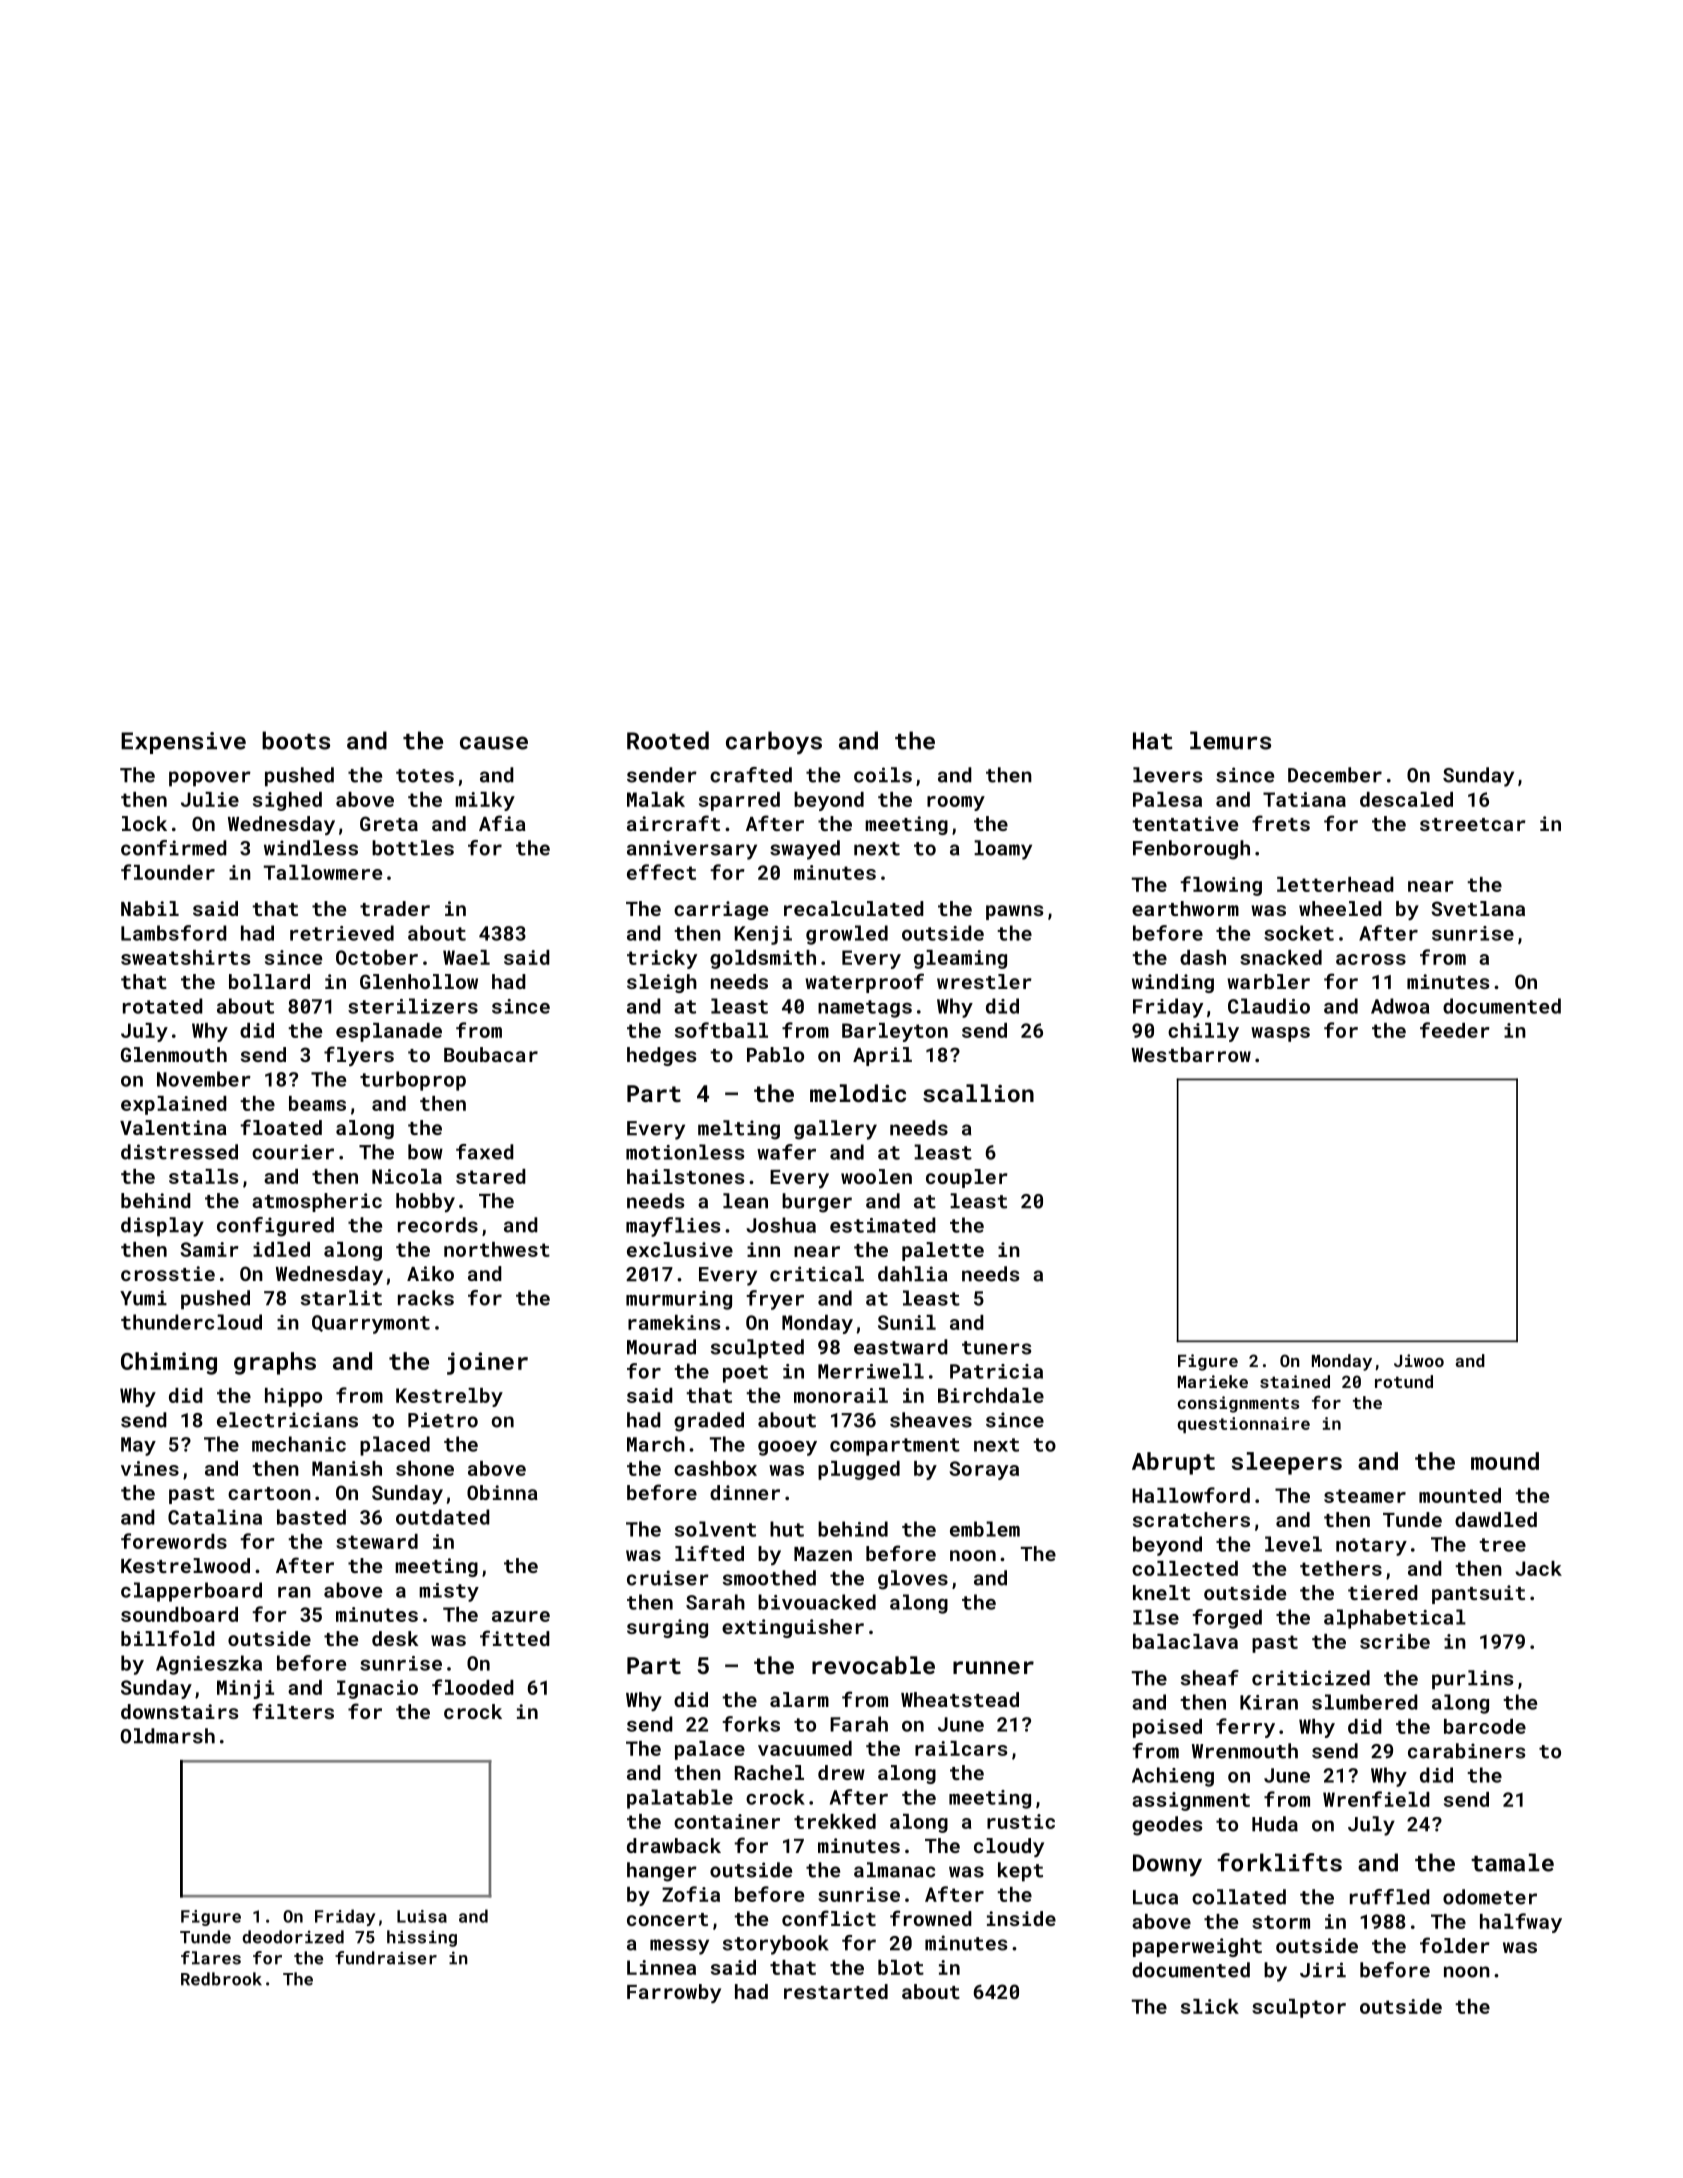  Describe the element at coordinates (386, 1958) in the page. I see `fundraiser` at that location.
